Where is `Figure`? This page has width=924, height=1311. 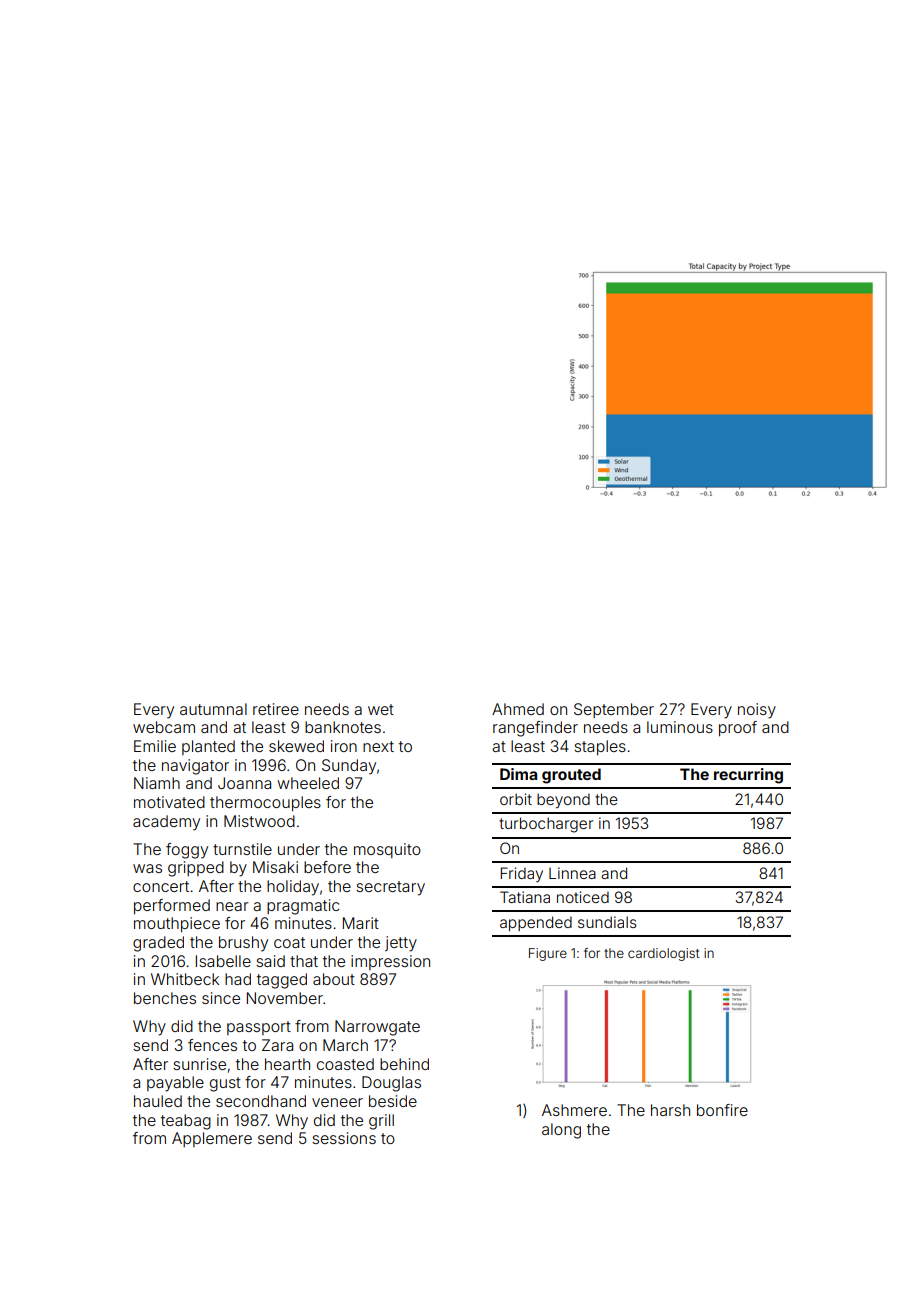
Figure is located at coordinates (548, 954).
